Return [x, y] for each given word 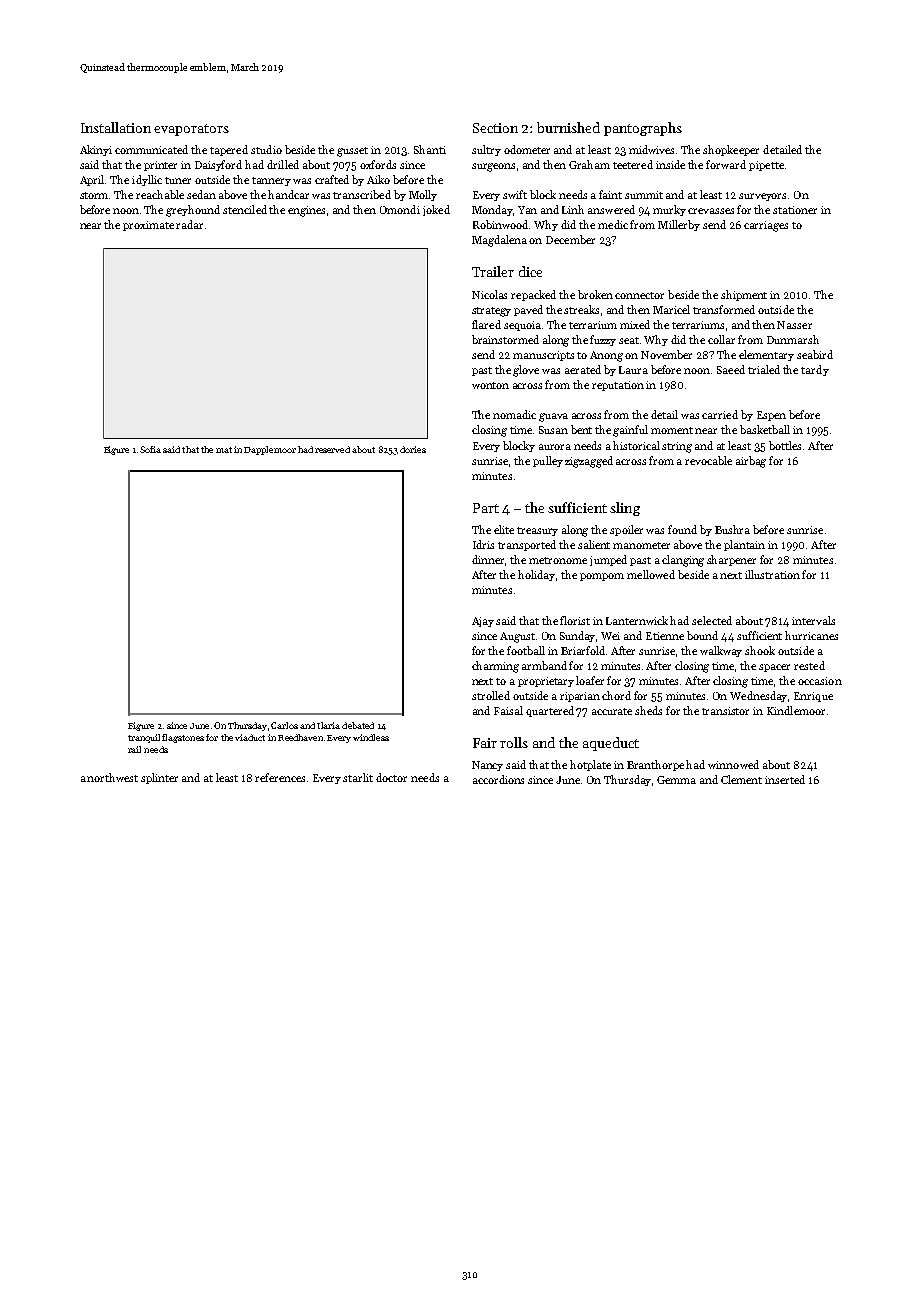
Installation [116, 127]
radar [189, 224]
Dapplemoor [270, 450]
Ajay [483, 622]
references [280, 777]
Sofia [150, 449]
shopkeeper [731, 150]
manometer [641, 545]
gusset [352, 152]
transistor [725, 711]
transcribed [362, 194]
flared [486, 324]
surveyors [762, 197]
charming [495, 667]
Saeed [731, 369]
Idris [483, 544]
